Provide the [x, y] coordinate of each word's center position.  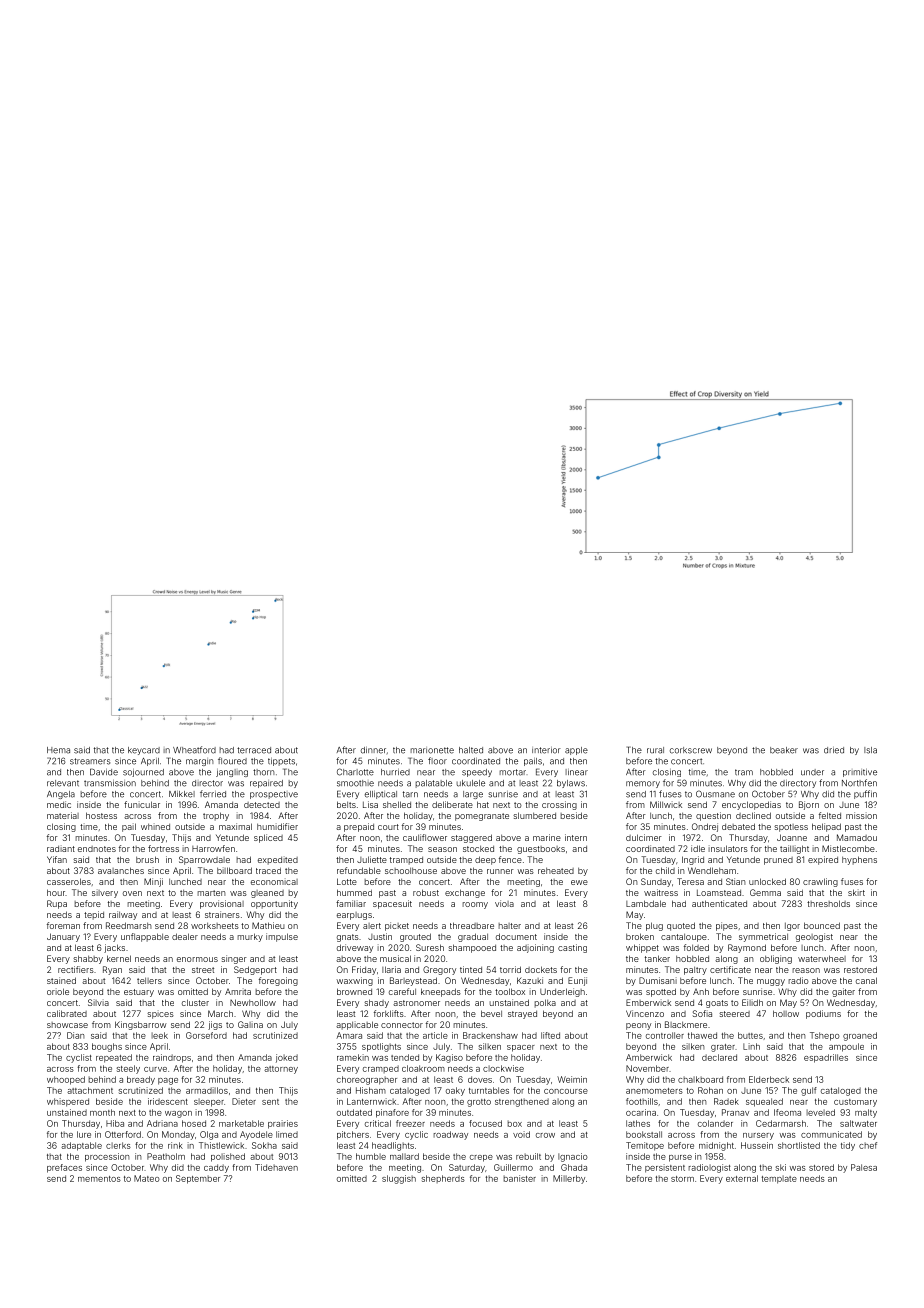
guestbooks [541, 850]
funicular [142, 804]
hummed [354, 892]
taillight [794, 849]
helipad [826, 827]
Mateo [147, 1178]
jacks [114, 948]
